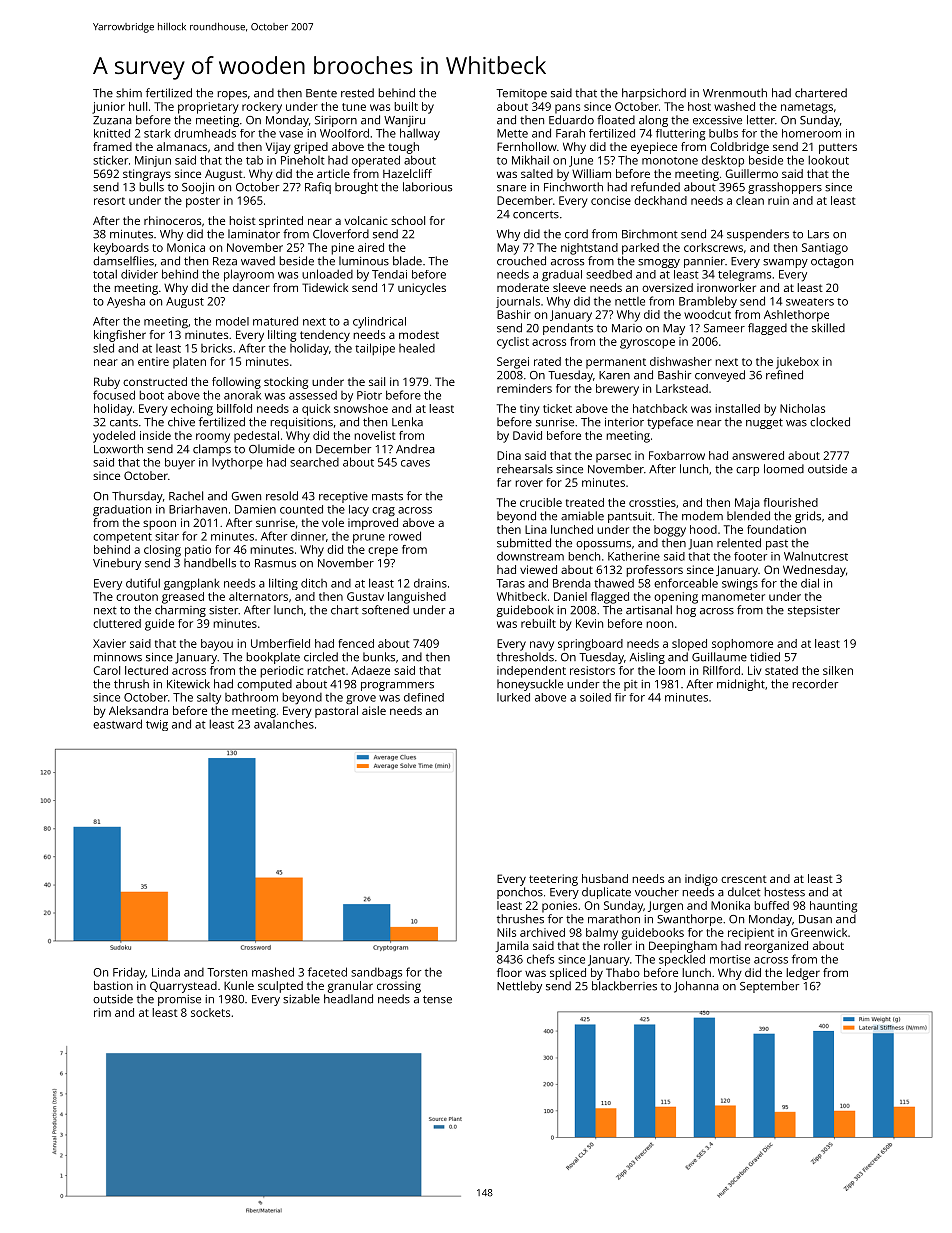  Describe the element at coordinates (407, 422) in the page. I see `Lenka` at that location.
